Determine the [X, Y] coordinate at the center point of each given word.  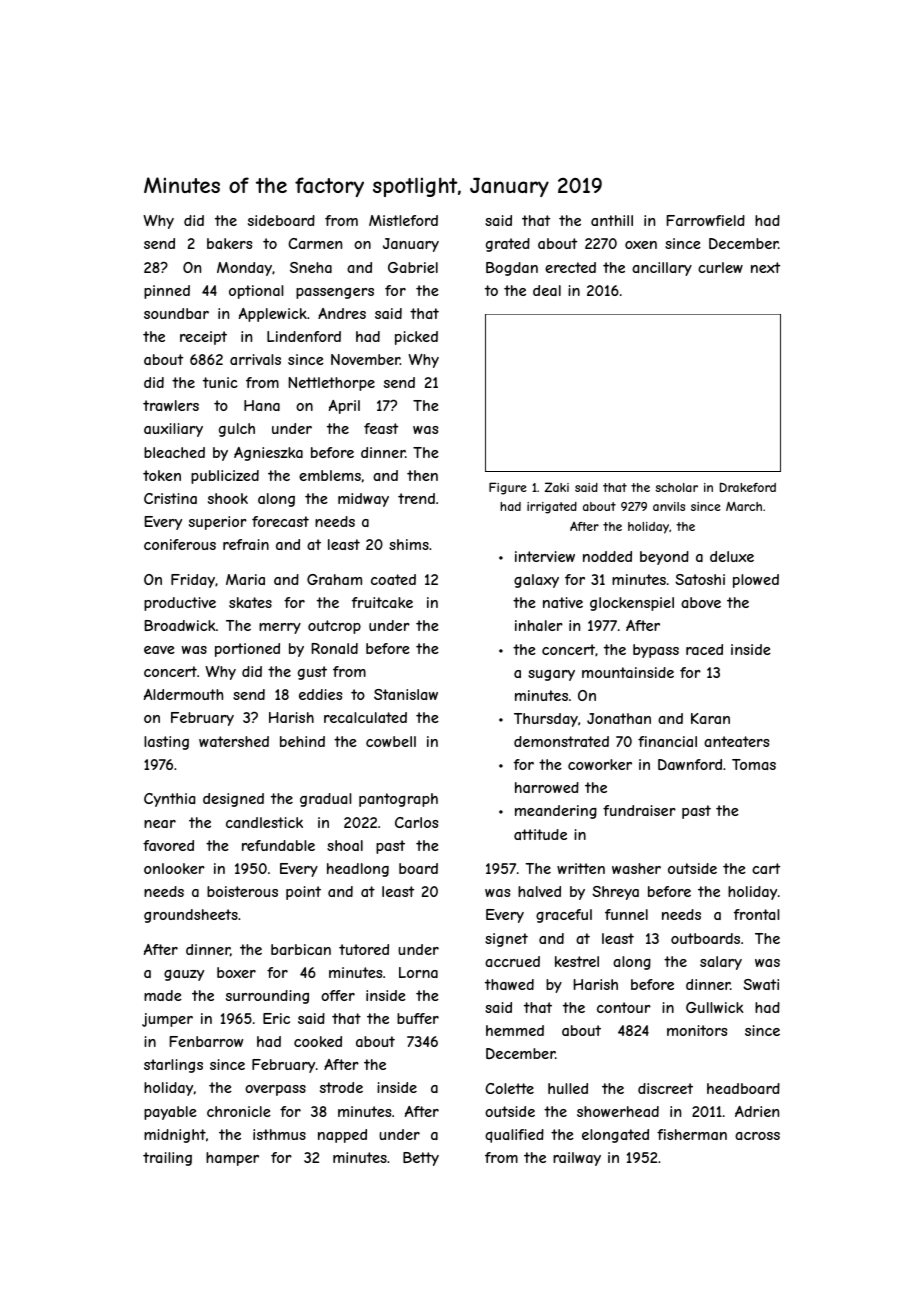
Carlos [416, 822]
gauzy [184, 975]
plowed [756, 581]
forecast [280, 521]
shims [409, 544]
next [765, 267]
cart [766, 868]
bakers [229, 243]
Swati [761, 984]
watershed [234, 741]
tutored [364, 949]
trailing [167, 1159]
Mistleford [403, 220]
